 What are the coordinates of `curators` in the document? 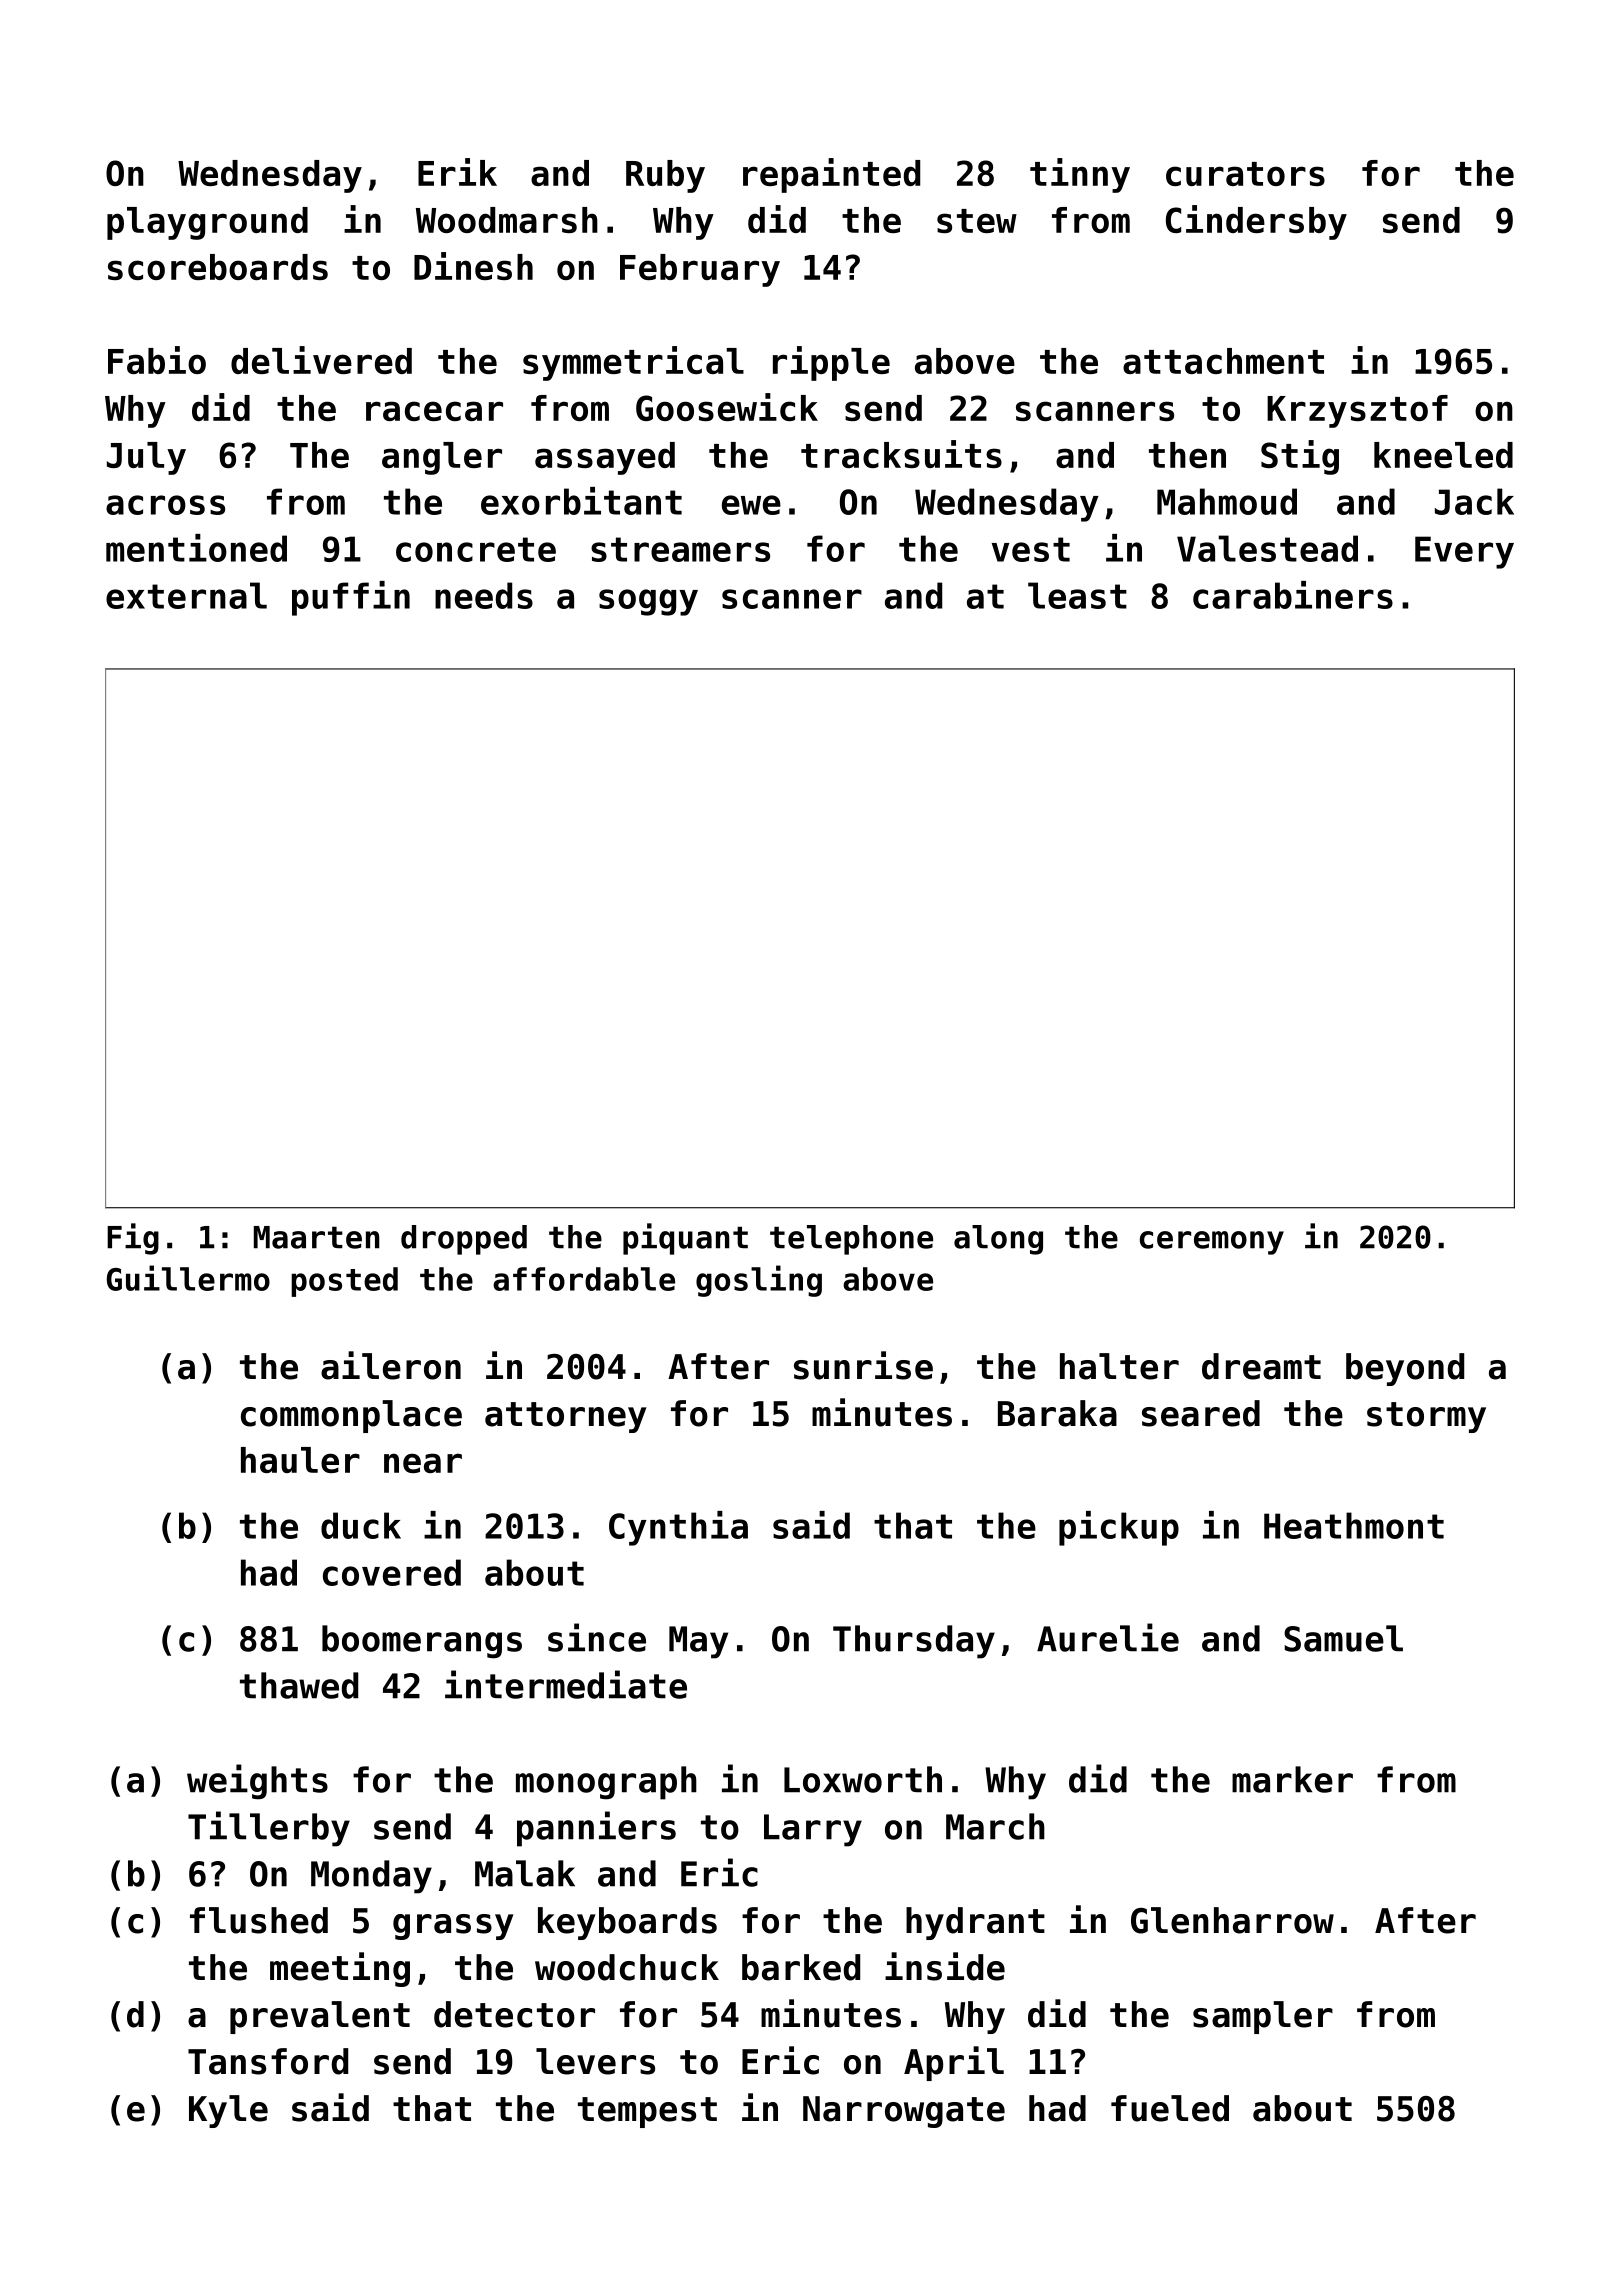 It's located at (1245, 174).
